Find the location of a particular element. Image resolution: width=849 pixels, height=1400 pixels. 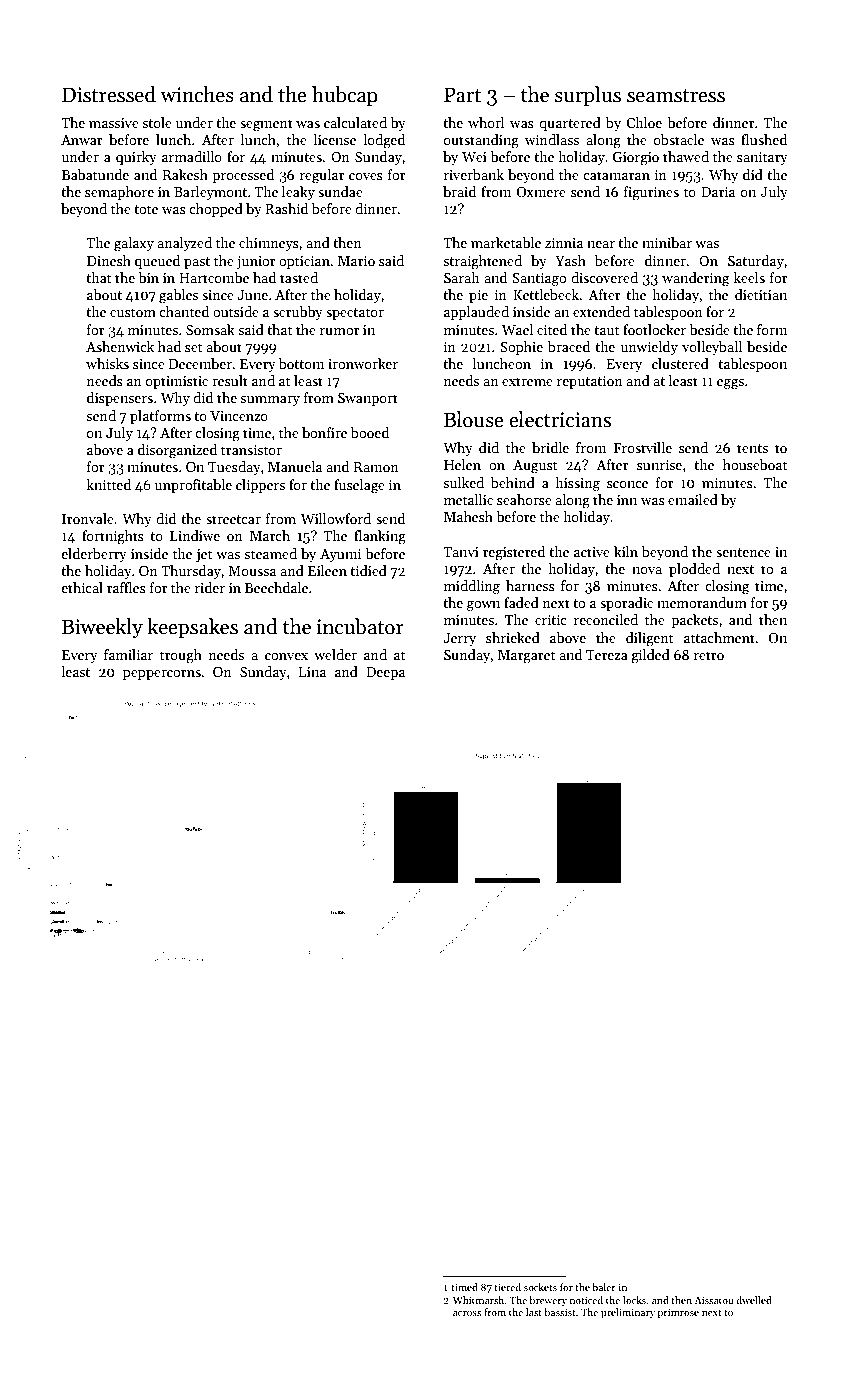

sunrise is located at coordinates (659, 465).
